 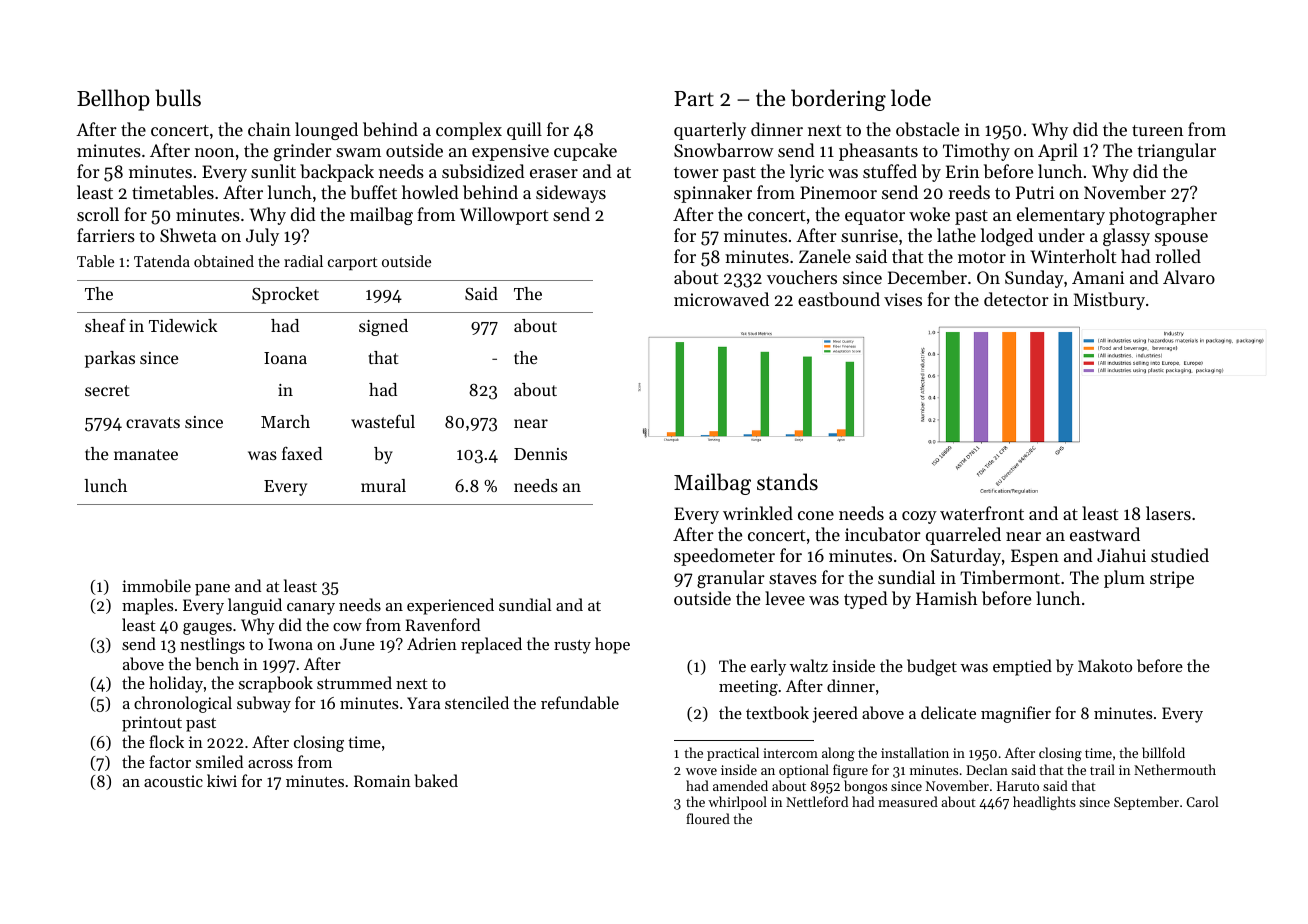 I want to click on mural, so click(x=383, y=485).
